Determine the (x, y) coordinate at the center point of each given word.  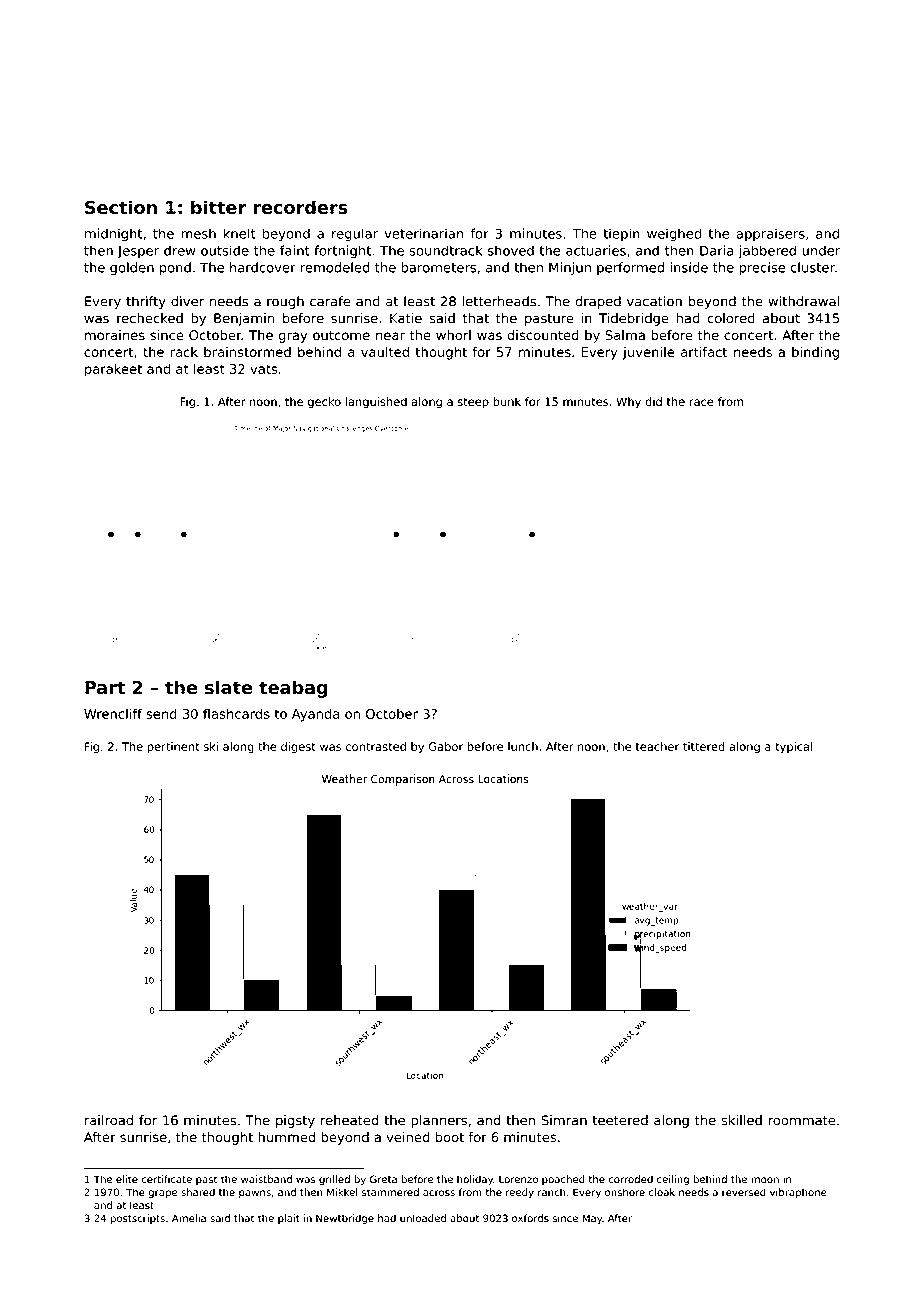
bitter (218, 207)
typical (794, 748)
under (821, 250)
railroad (109, 1120)
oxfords (530, 1218)
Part (105, 688)
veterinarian (424, 233)
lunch (523, 746)
